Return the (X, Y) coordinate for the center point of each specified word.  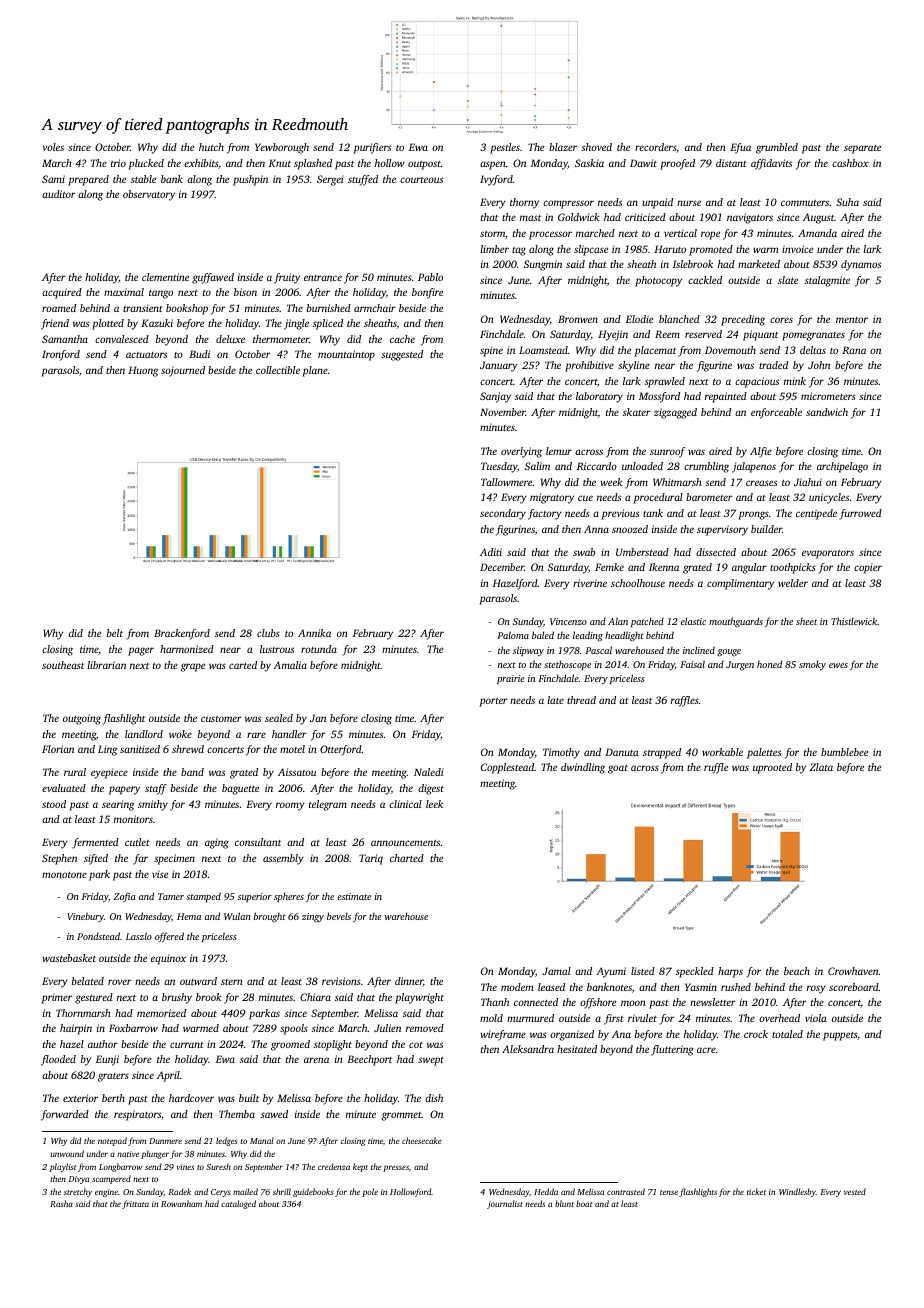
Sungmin (543, 265)
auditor (59, 194)
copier (868, 568)
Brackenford (182, 634)
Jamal (556, 971)
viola (816, 1018)
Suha (847, 202)
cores (781, 320)
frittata (135, 1204)
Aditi (491, 552)
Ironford (61, 355)
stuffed (363, 180)
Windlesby (797, 1192)
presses (396, 1168)
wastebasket (69, 958)
